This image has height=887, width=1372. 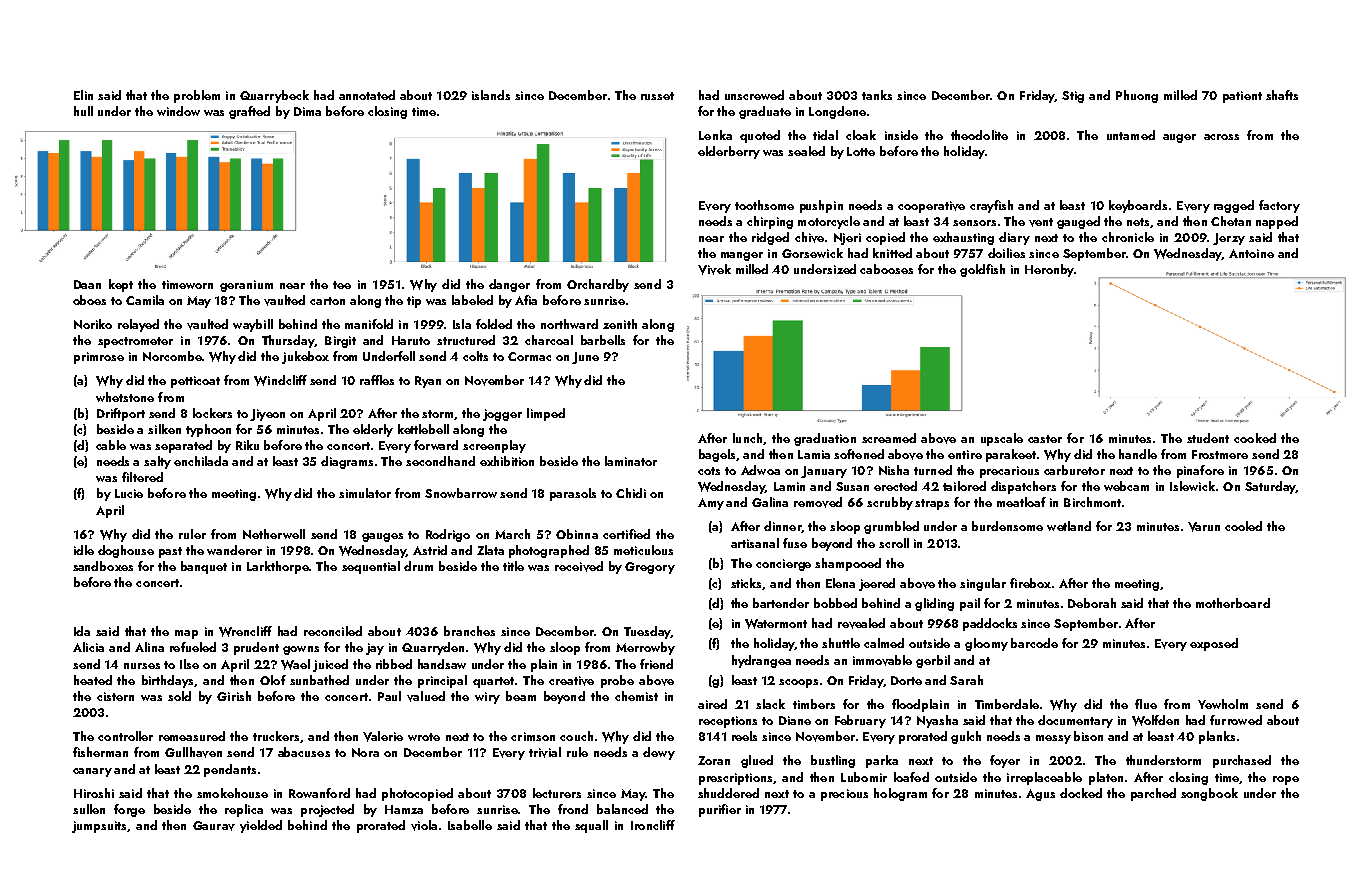 What do you see at coordinates (172, 356) in the image?
I see `Norcombe` at bounding box center [172, 356].
